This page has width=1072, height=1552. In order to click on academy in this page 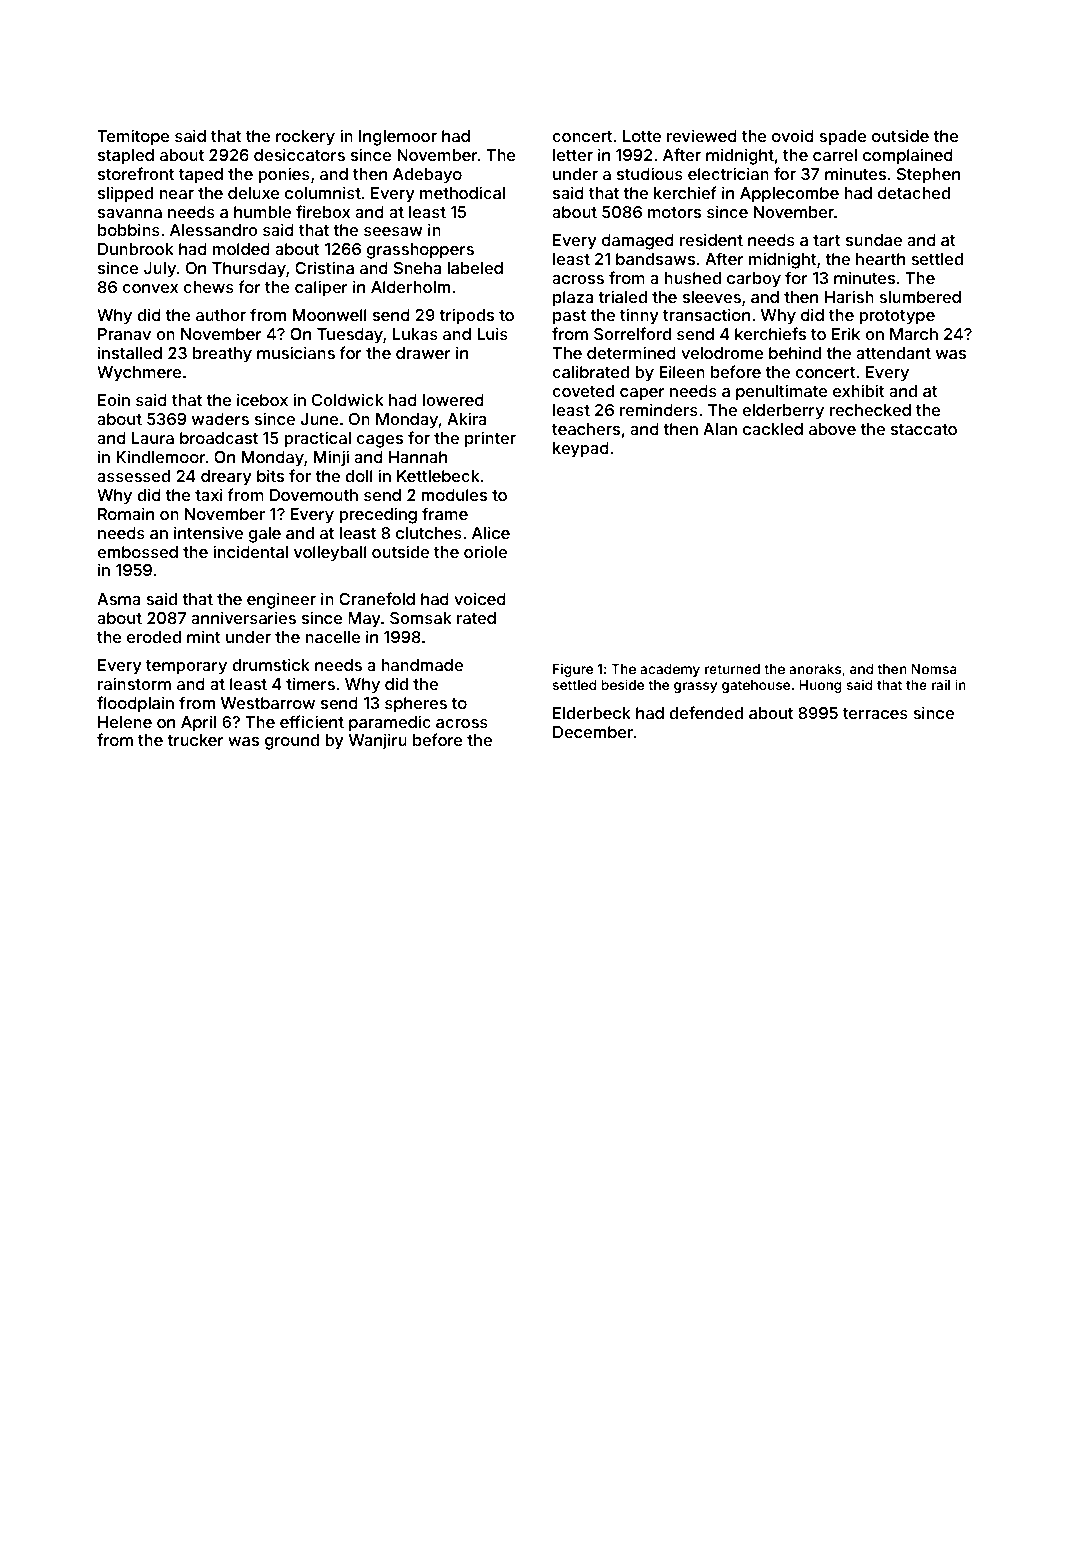, I will do `click(670, 670)`.
